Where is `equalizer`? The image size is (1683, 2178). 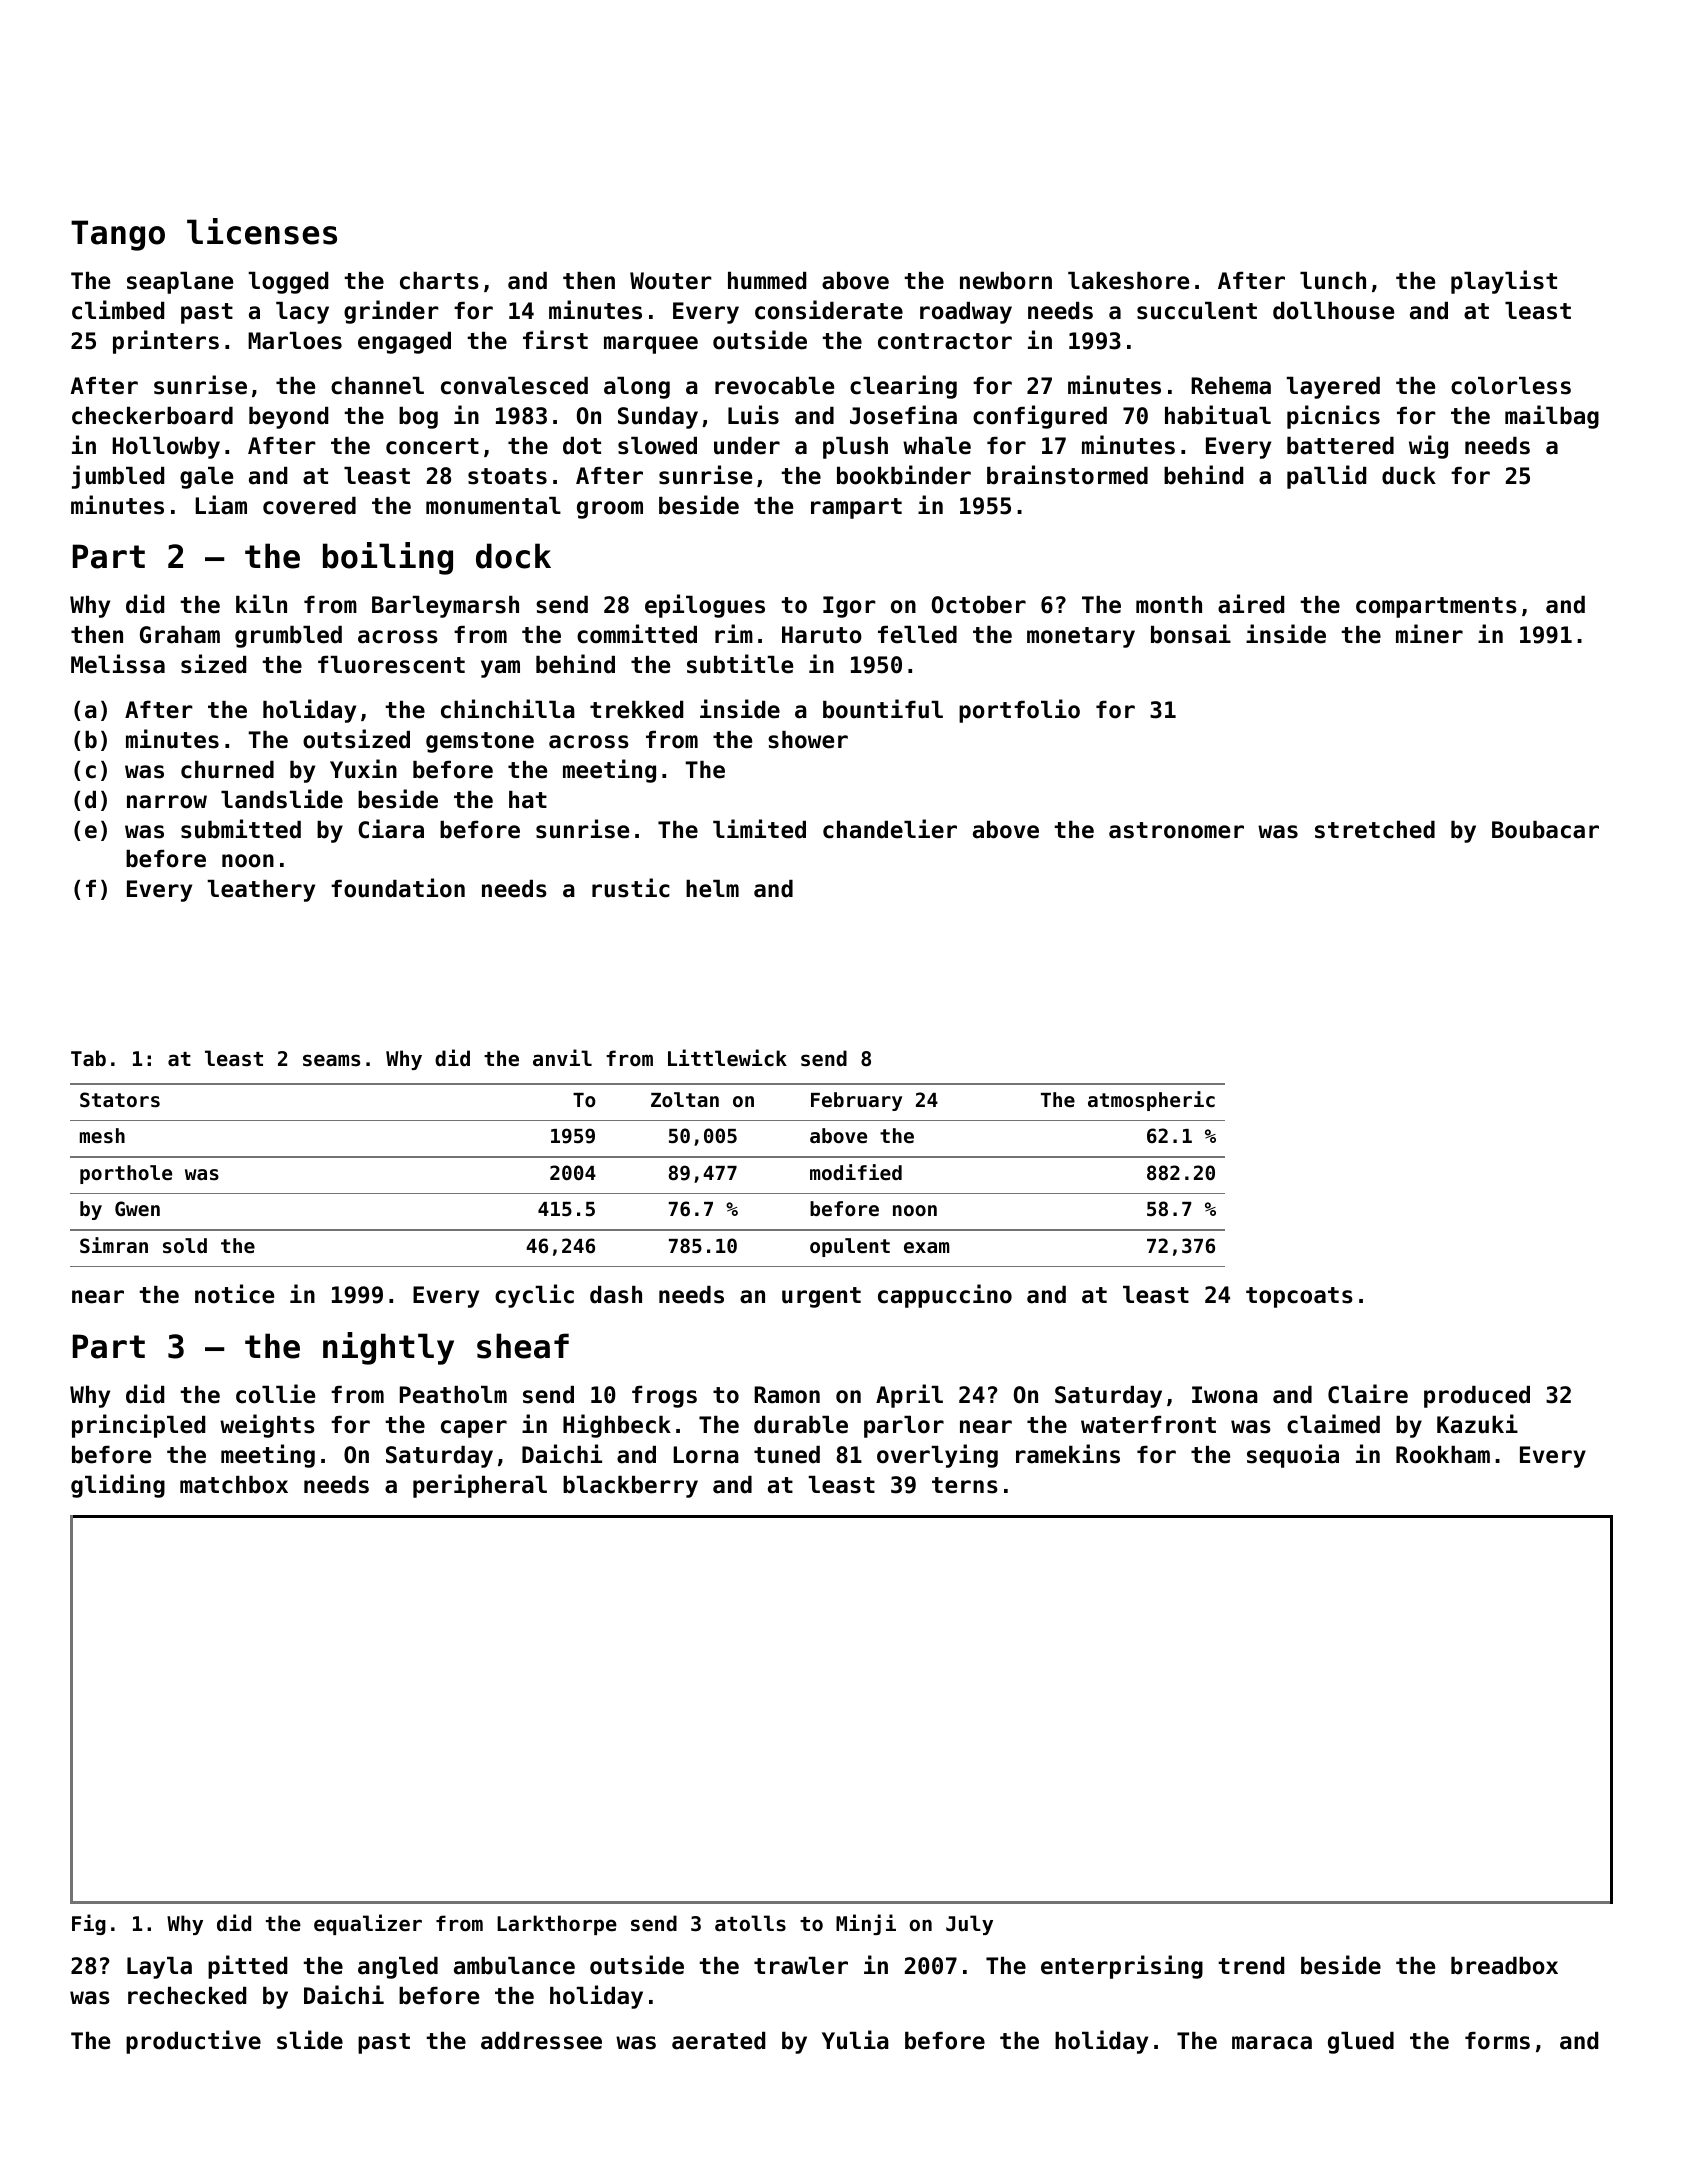
equalizer is located at coordinates (368, 1924).
